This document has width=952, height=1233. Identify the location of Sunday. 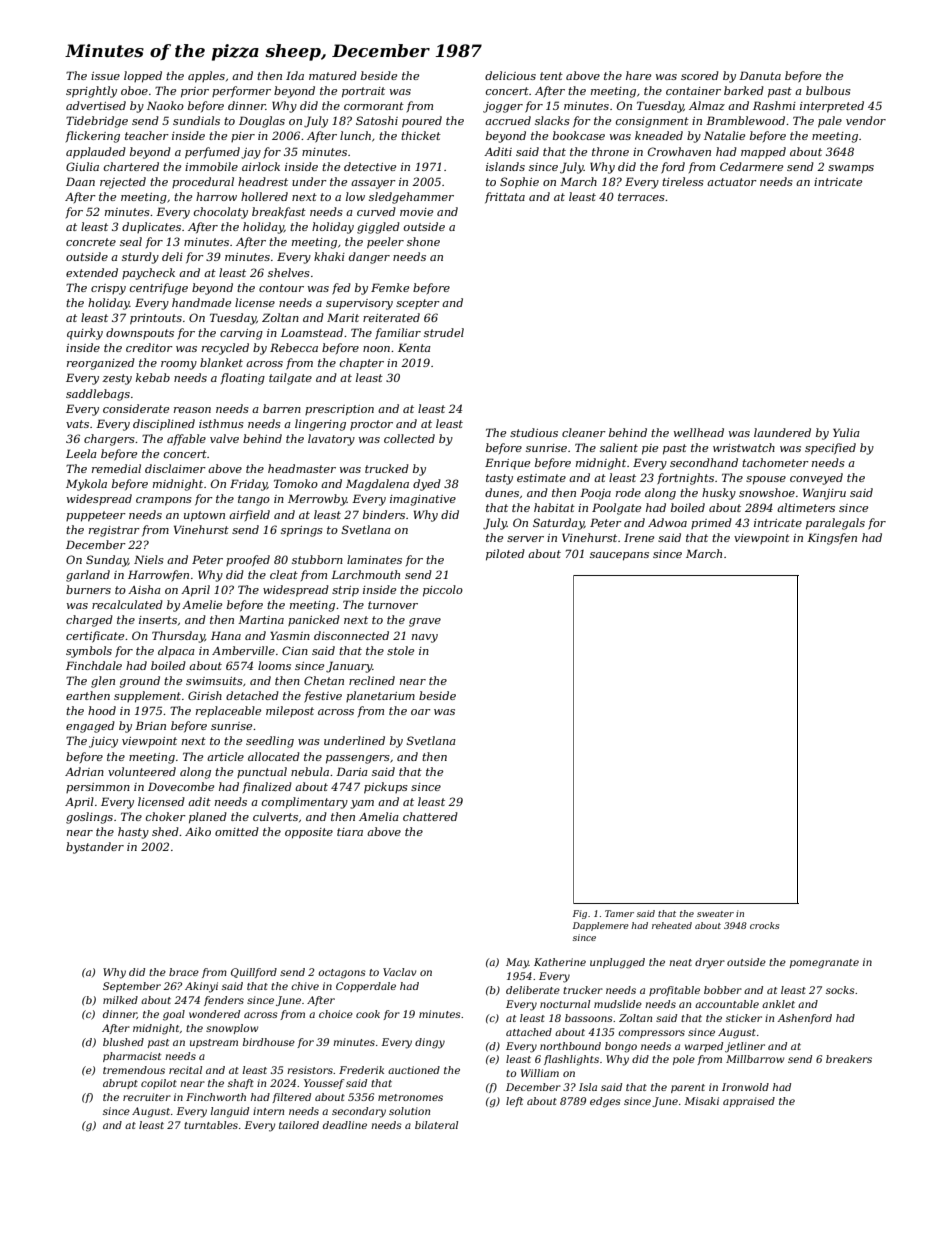
(107, 561).
